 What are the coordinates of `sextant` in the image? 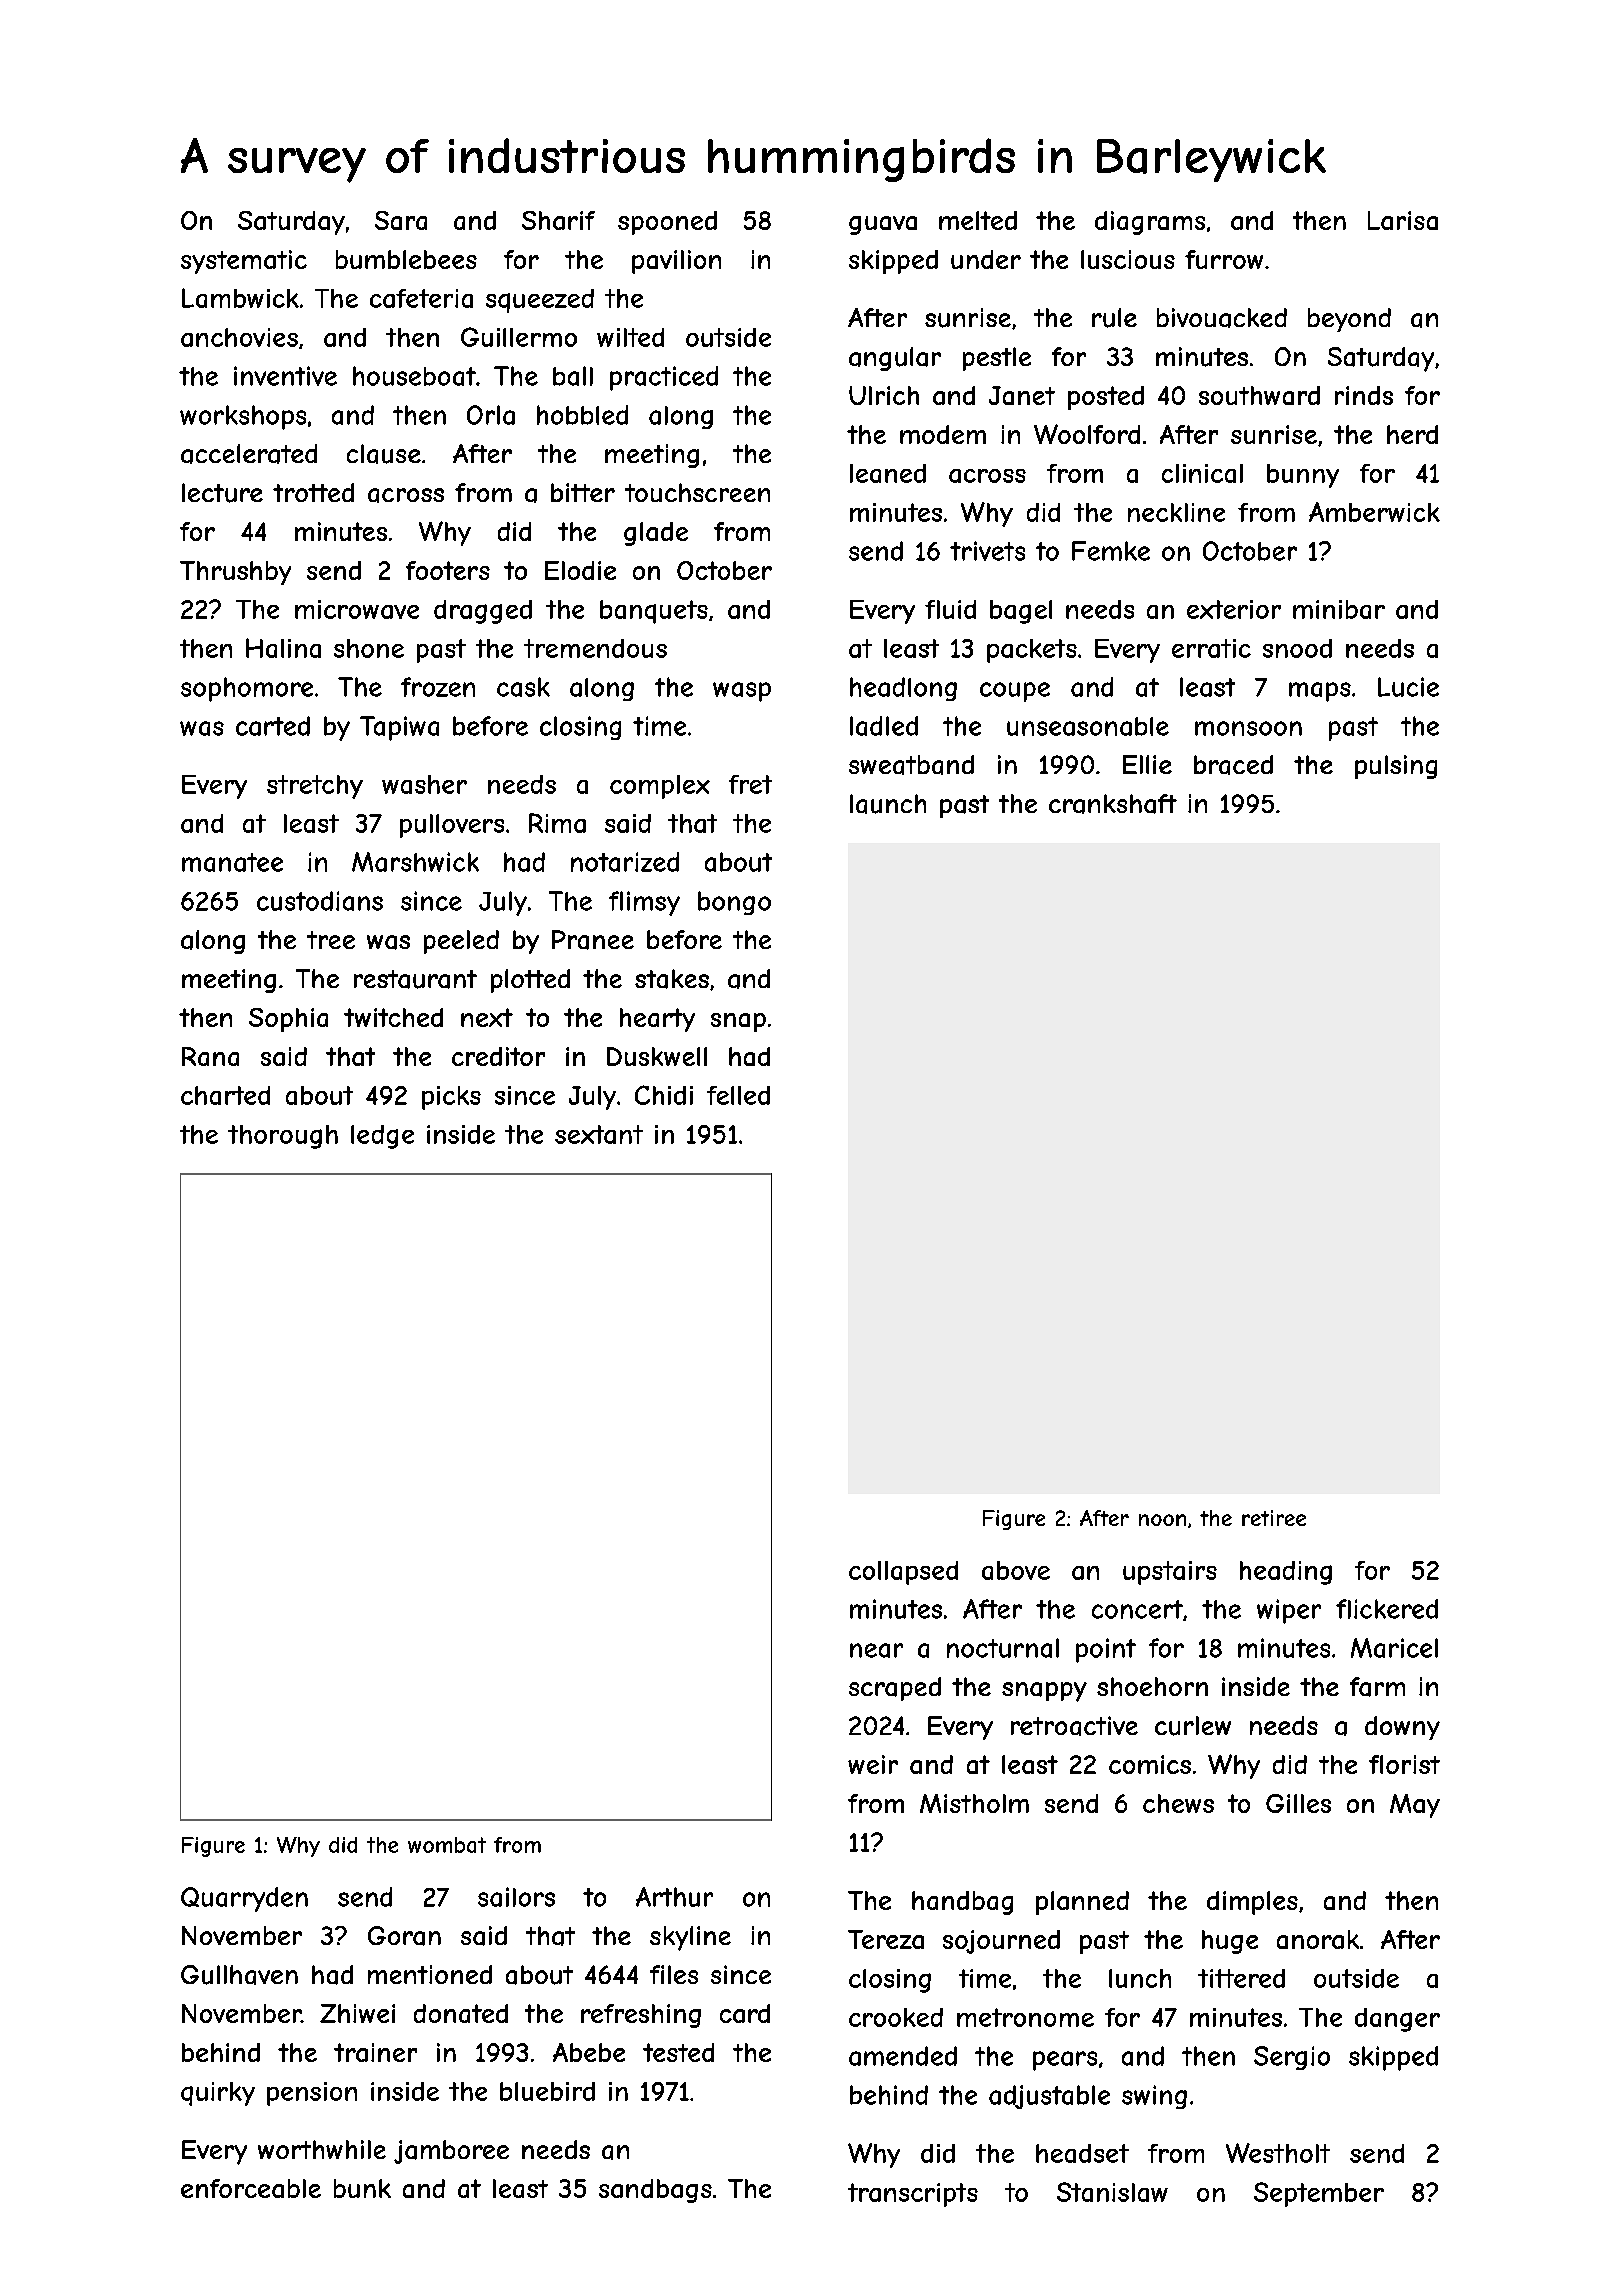 It's located at (599, 1134).
